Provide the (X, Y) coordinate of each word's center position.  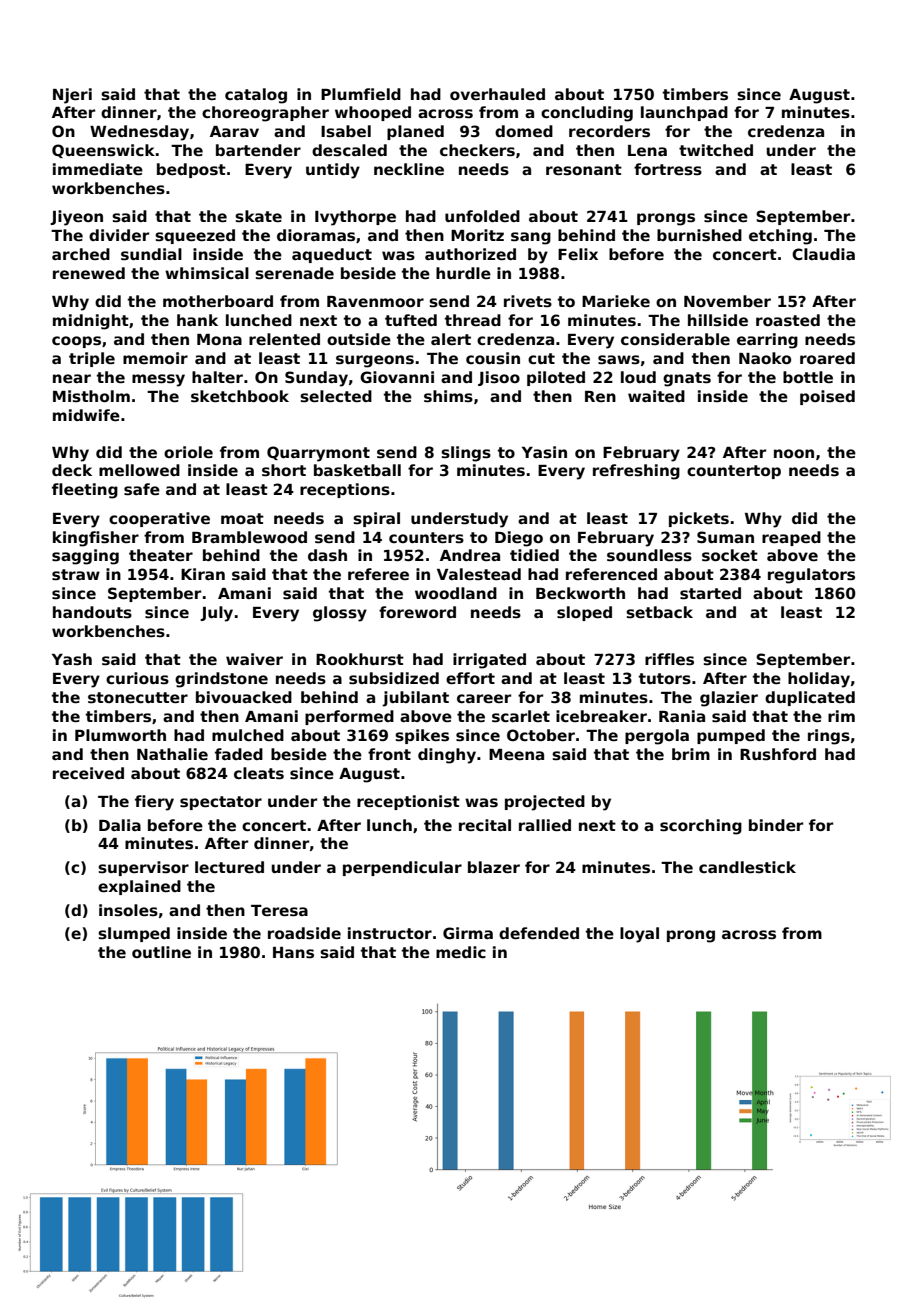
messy (158, 380)
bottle (808, 377)
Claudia (823, 254)
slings (466, 454)
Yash (72, 659)
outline (161, 952)
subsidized (394, 678)
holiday (819, 680)
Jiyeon (76, 218)
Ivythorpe (355, 218)
